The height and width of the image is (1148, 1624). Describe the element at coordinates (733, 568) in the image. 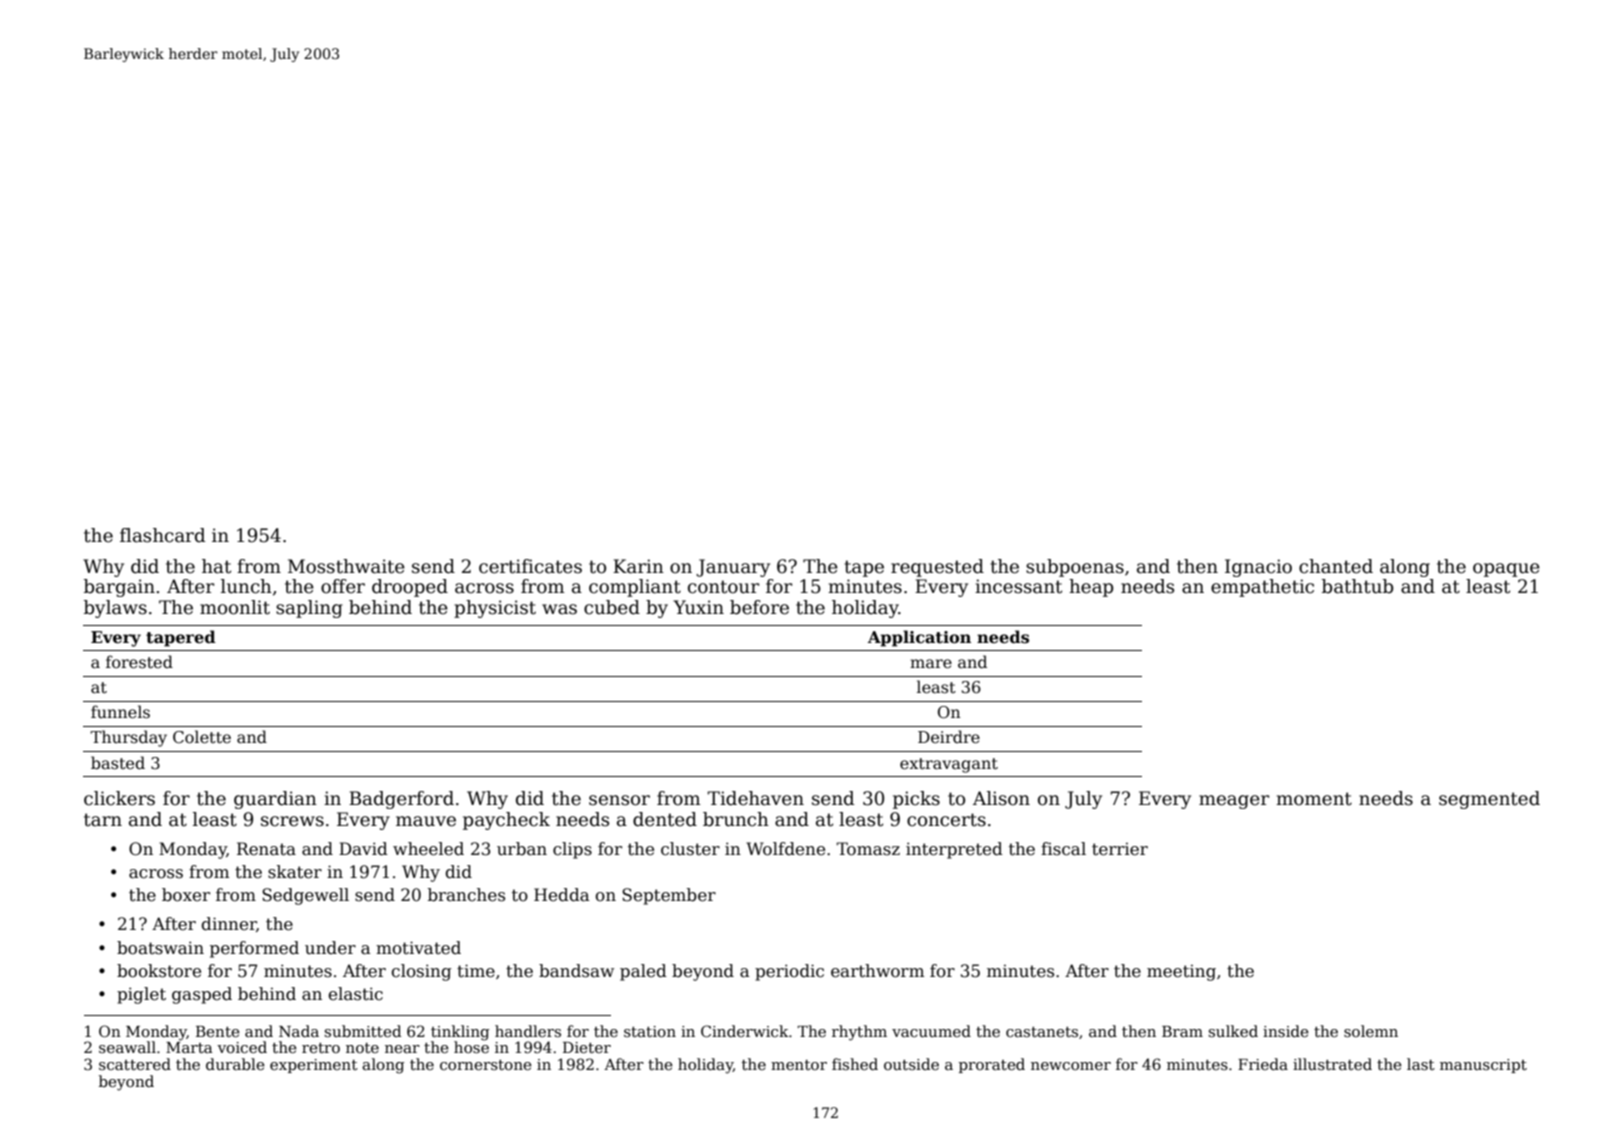

I see `January` at that location.
